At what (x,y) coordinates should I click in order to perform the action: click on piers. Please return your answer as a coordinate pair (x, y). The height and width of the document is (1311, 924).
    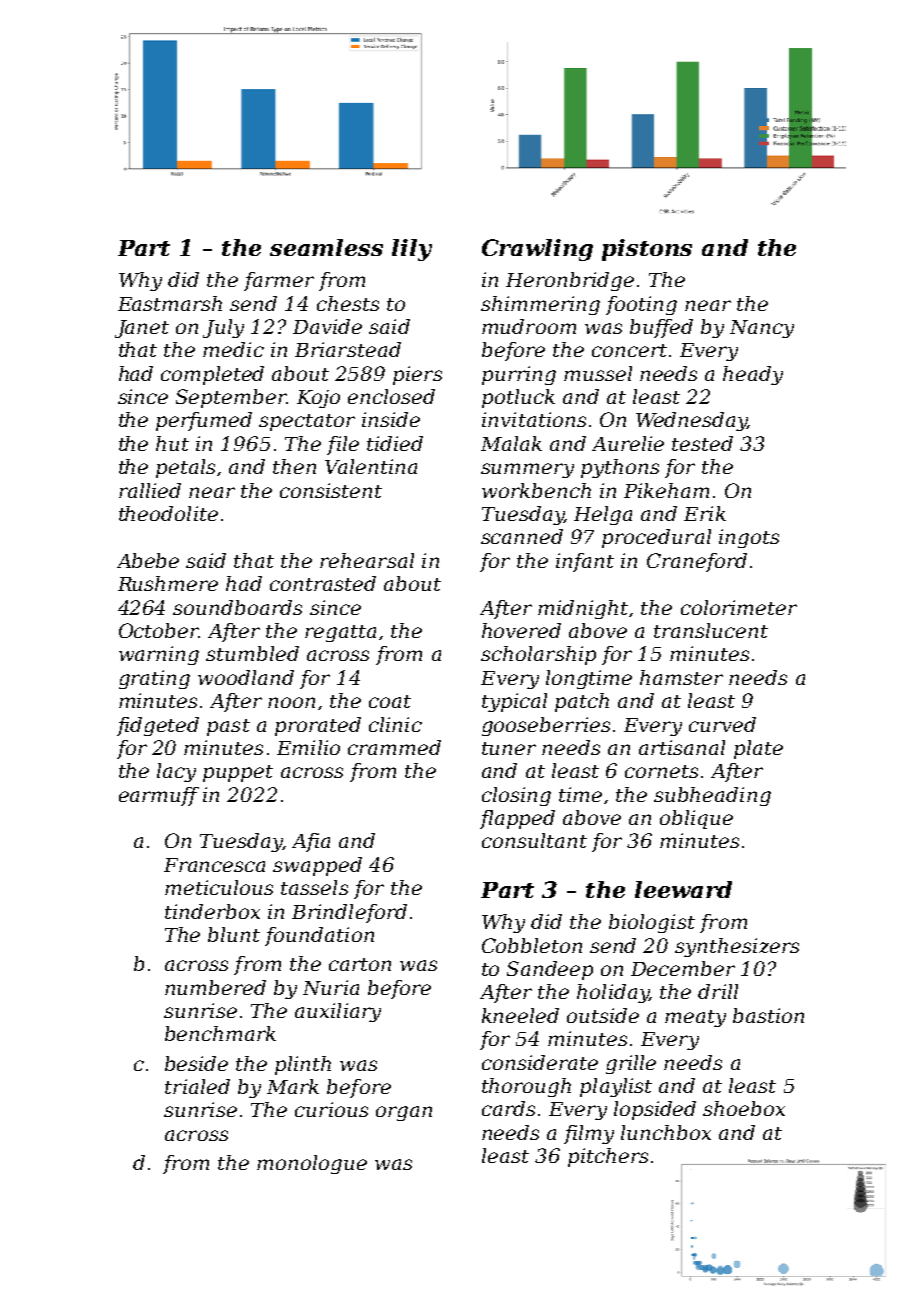
    Looking at the image, I should click on (417, 375).
